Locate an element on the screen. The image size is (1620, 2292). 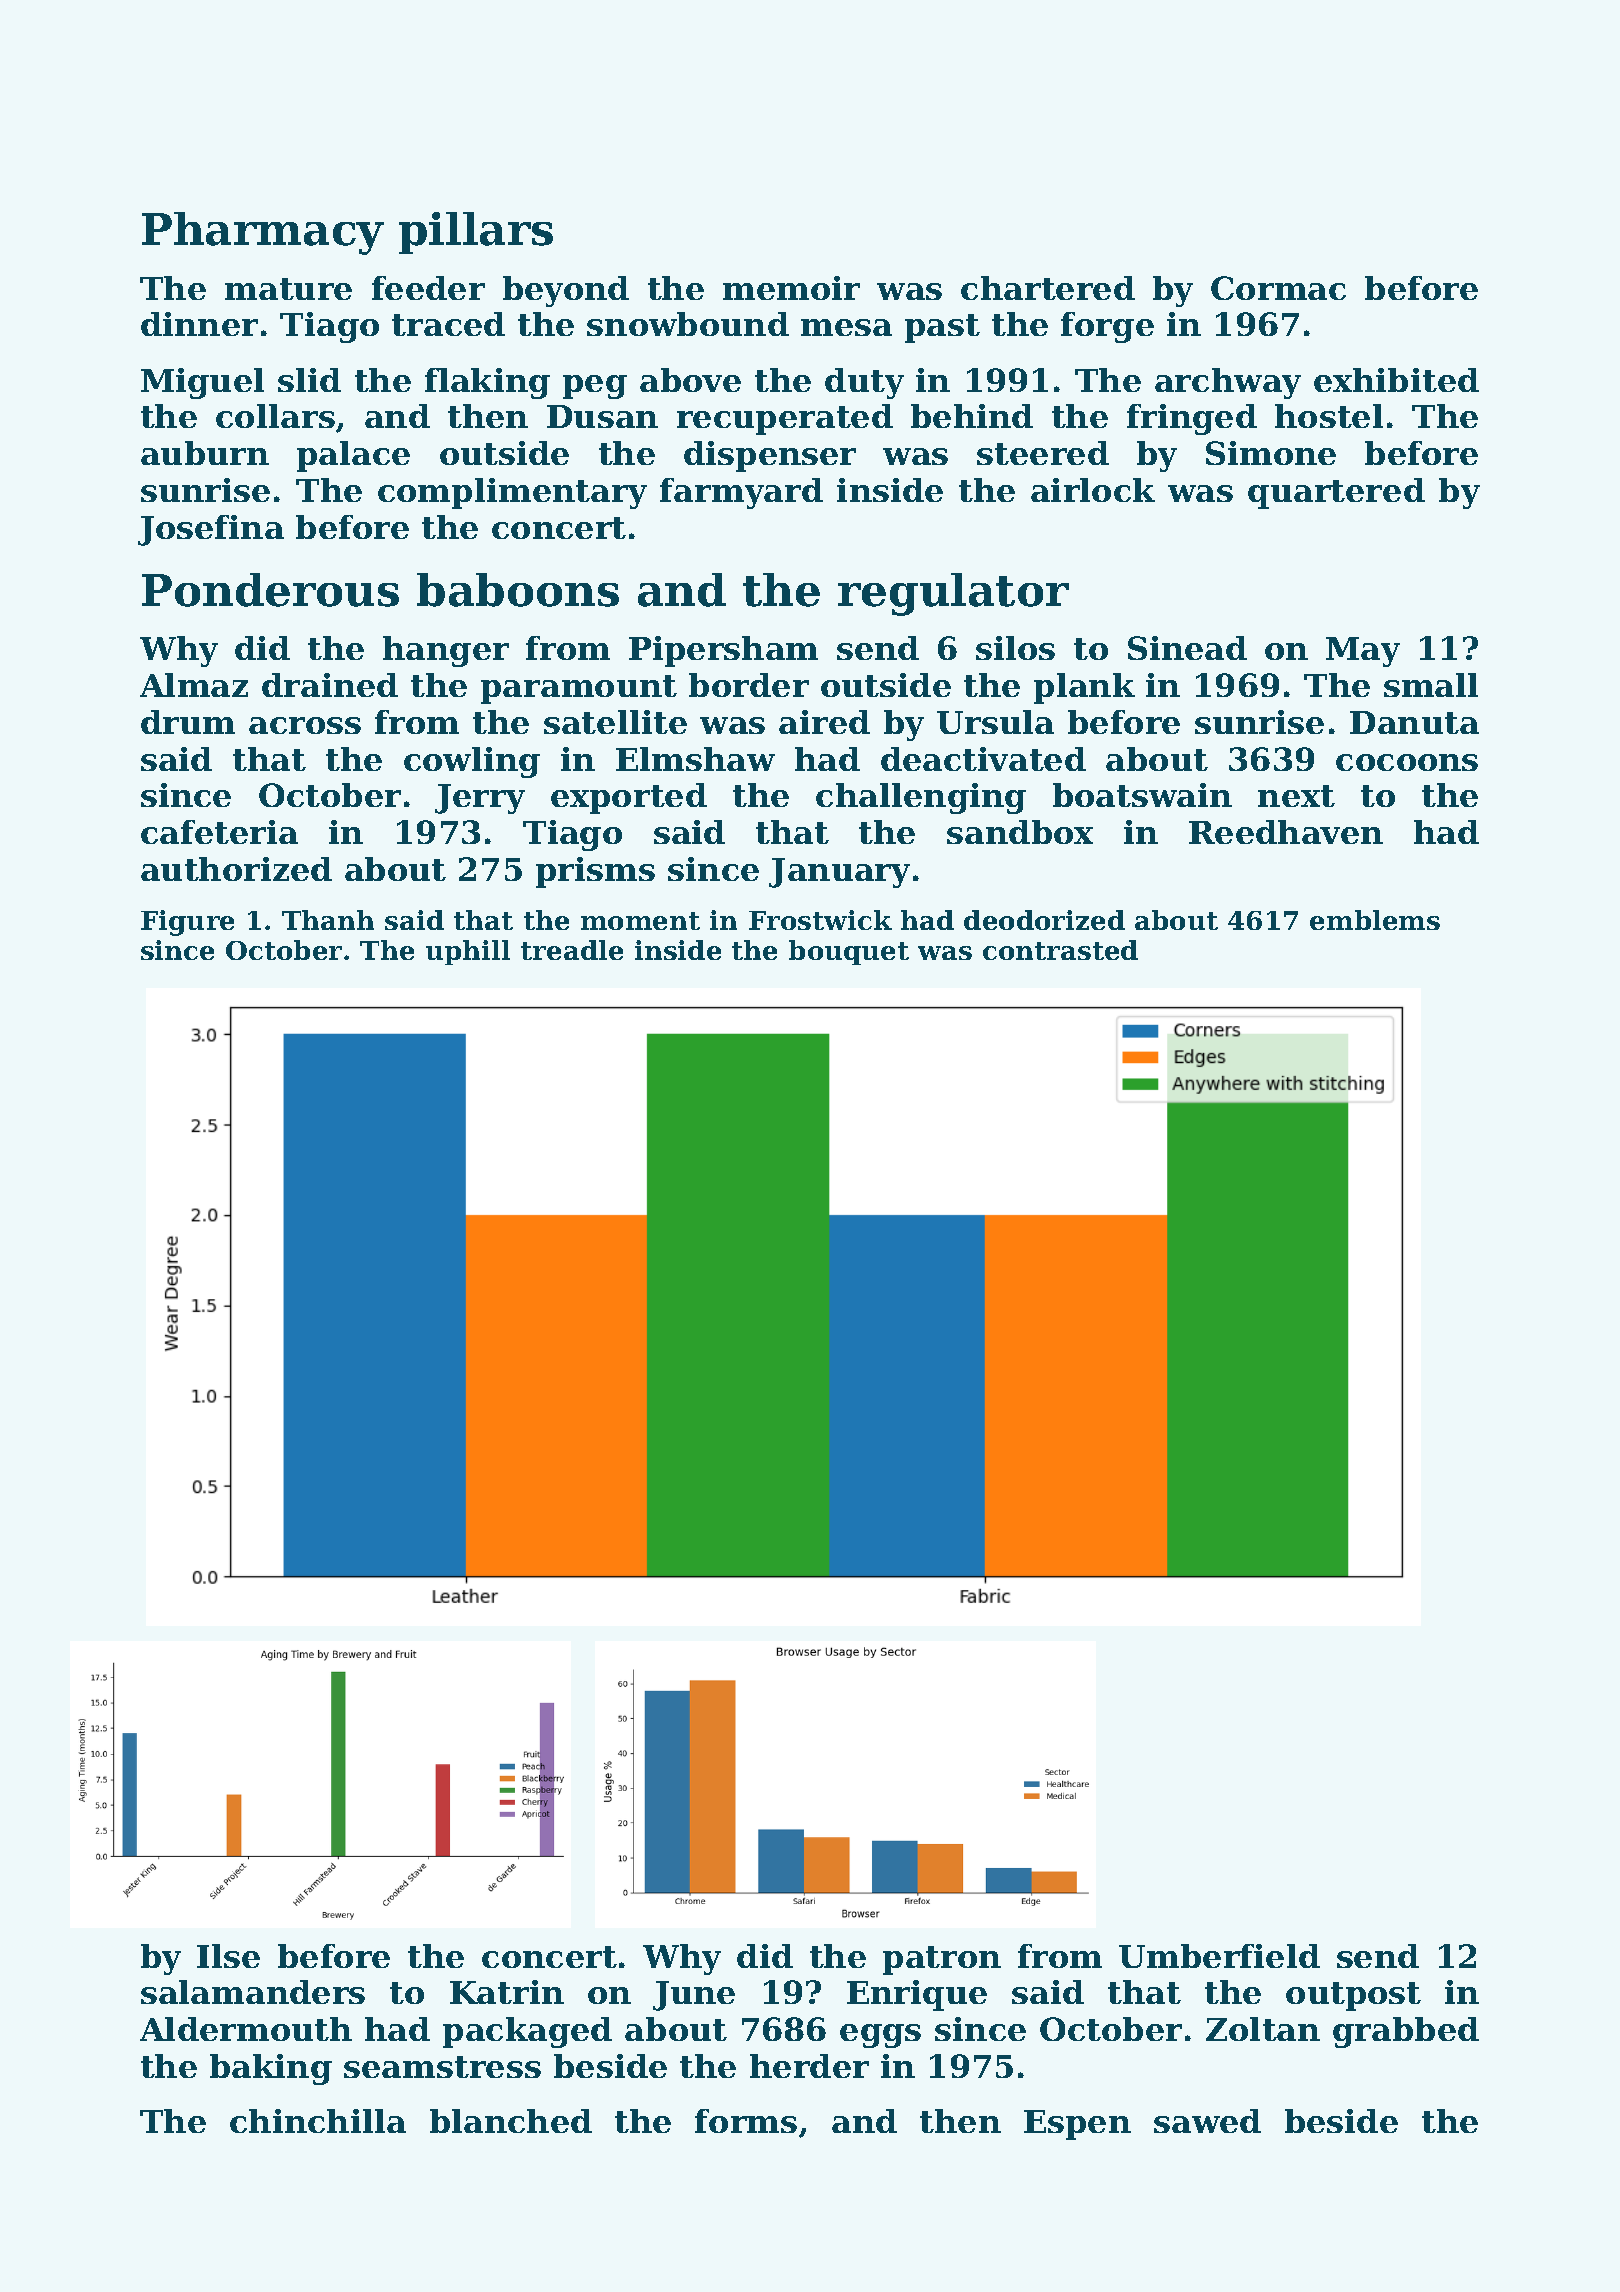
drained is located at coordinates (330, 685).
